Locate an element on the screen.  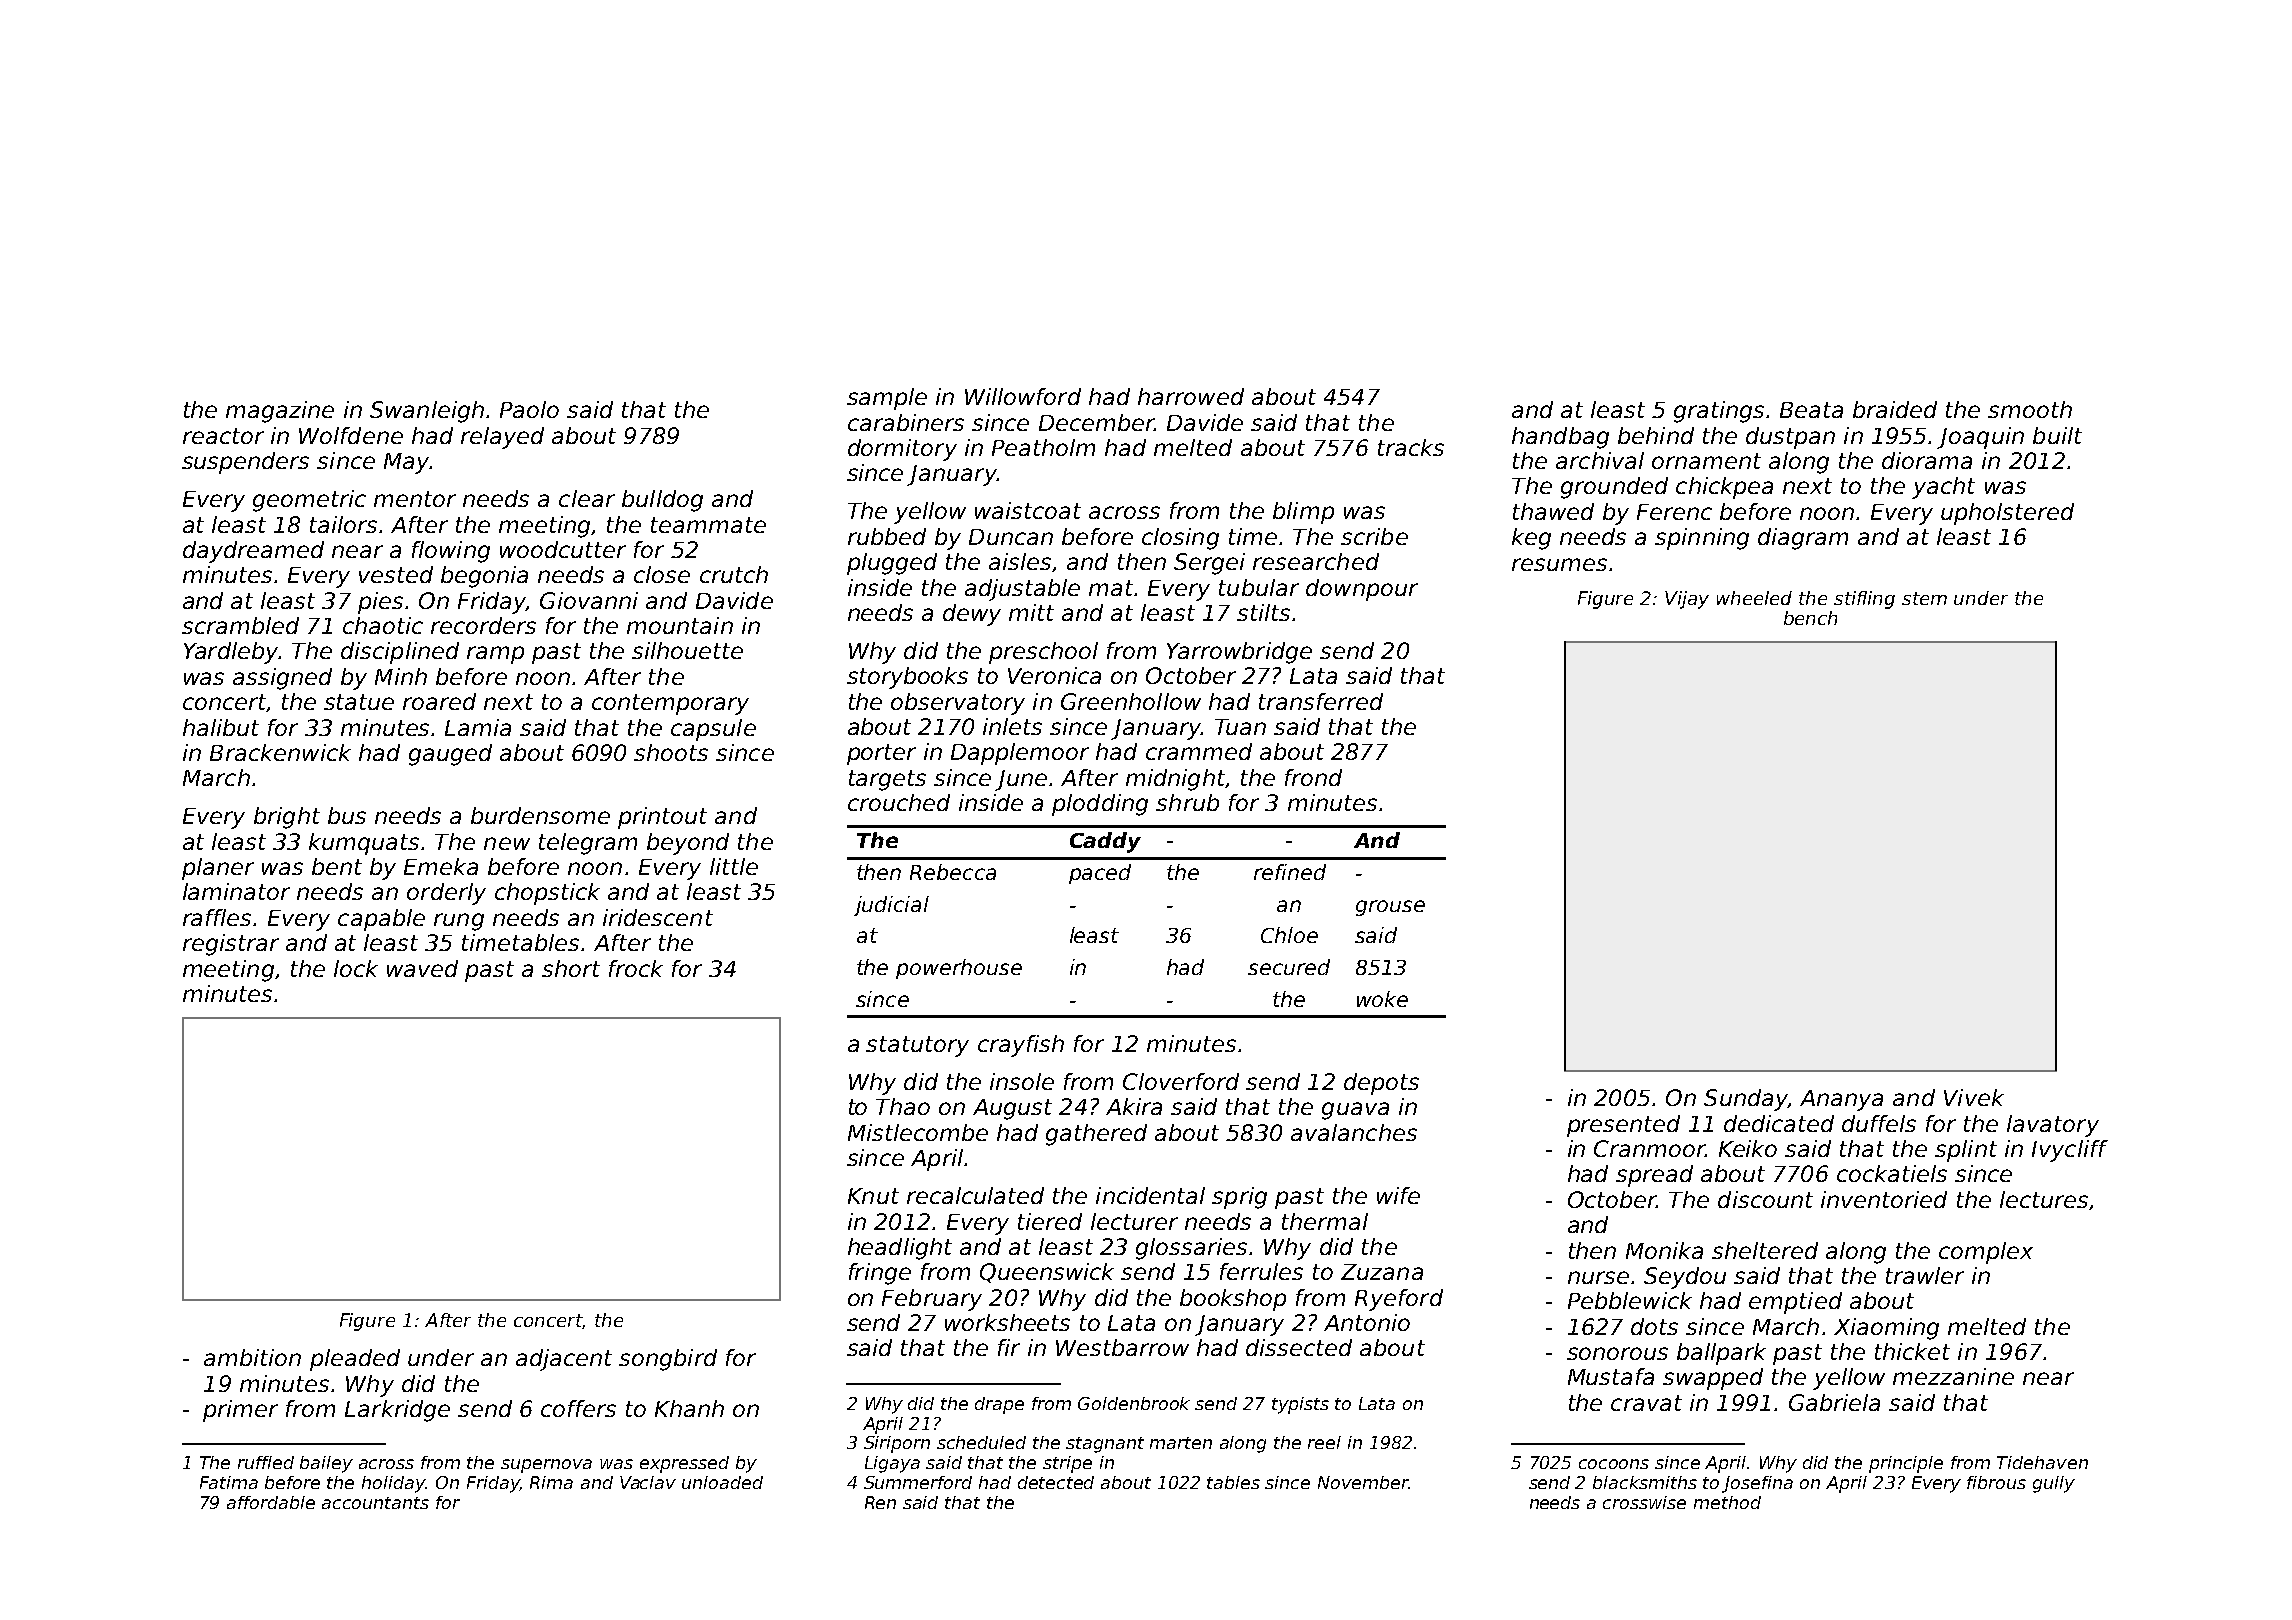
Gabriela is located at coordinates (1834, 1402).
